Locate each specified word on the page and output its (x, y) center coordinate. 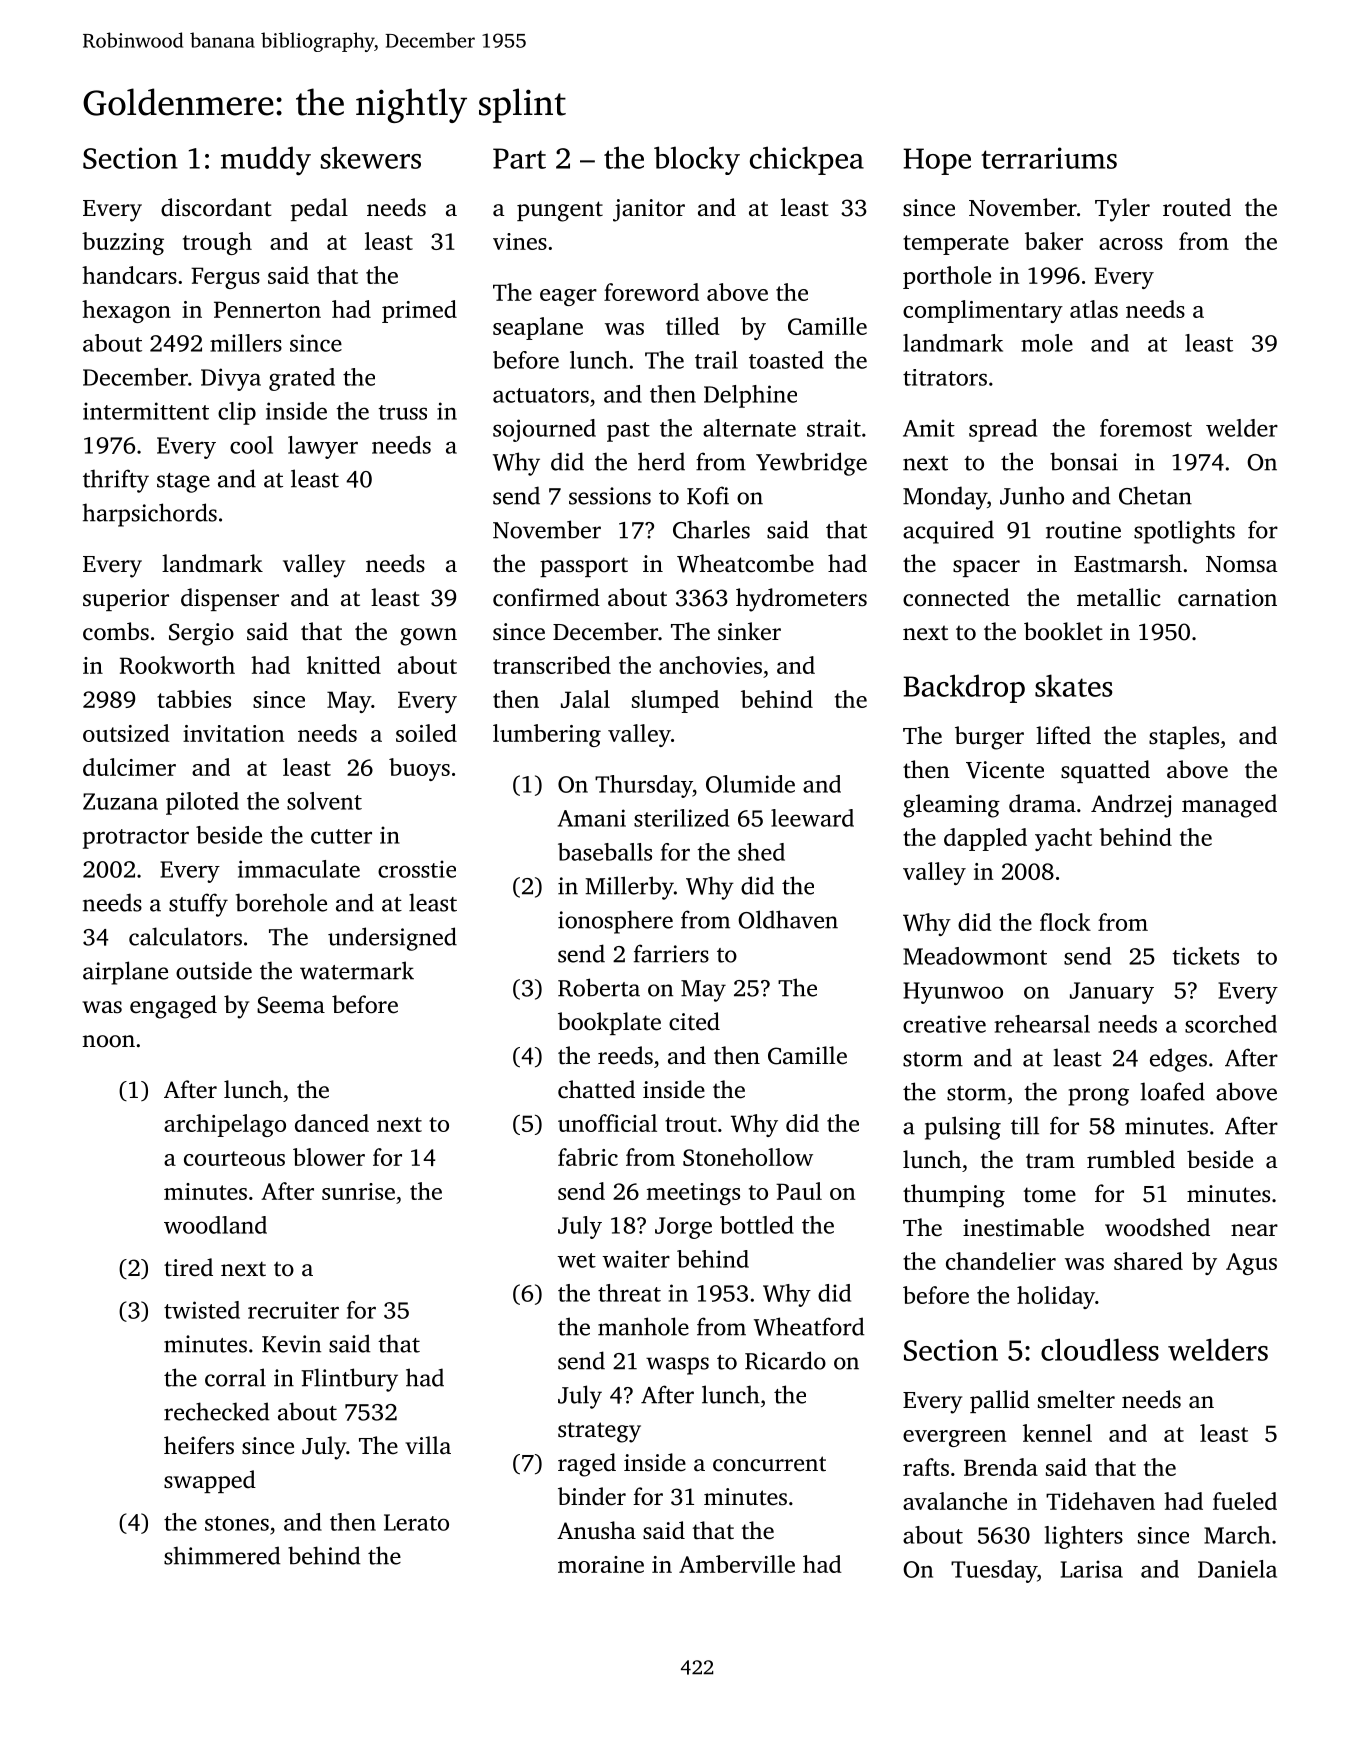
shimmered (222, 1555)
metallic (1119, 597)
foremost (1146, 428)
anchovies (710, 665)
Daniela (1237, 1569)
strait (834, 428)
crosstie (417, 869)
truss (403, 412)
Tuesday (994, 1571)
